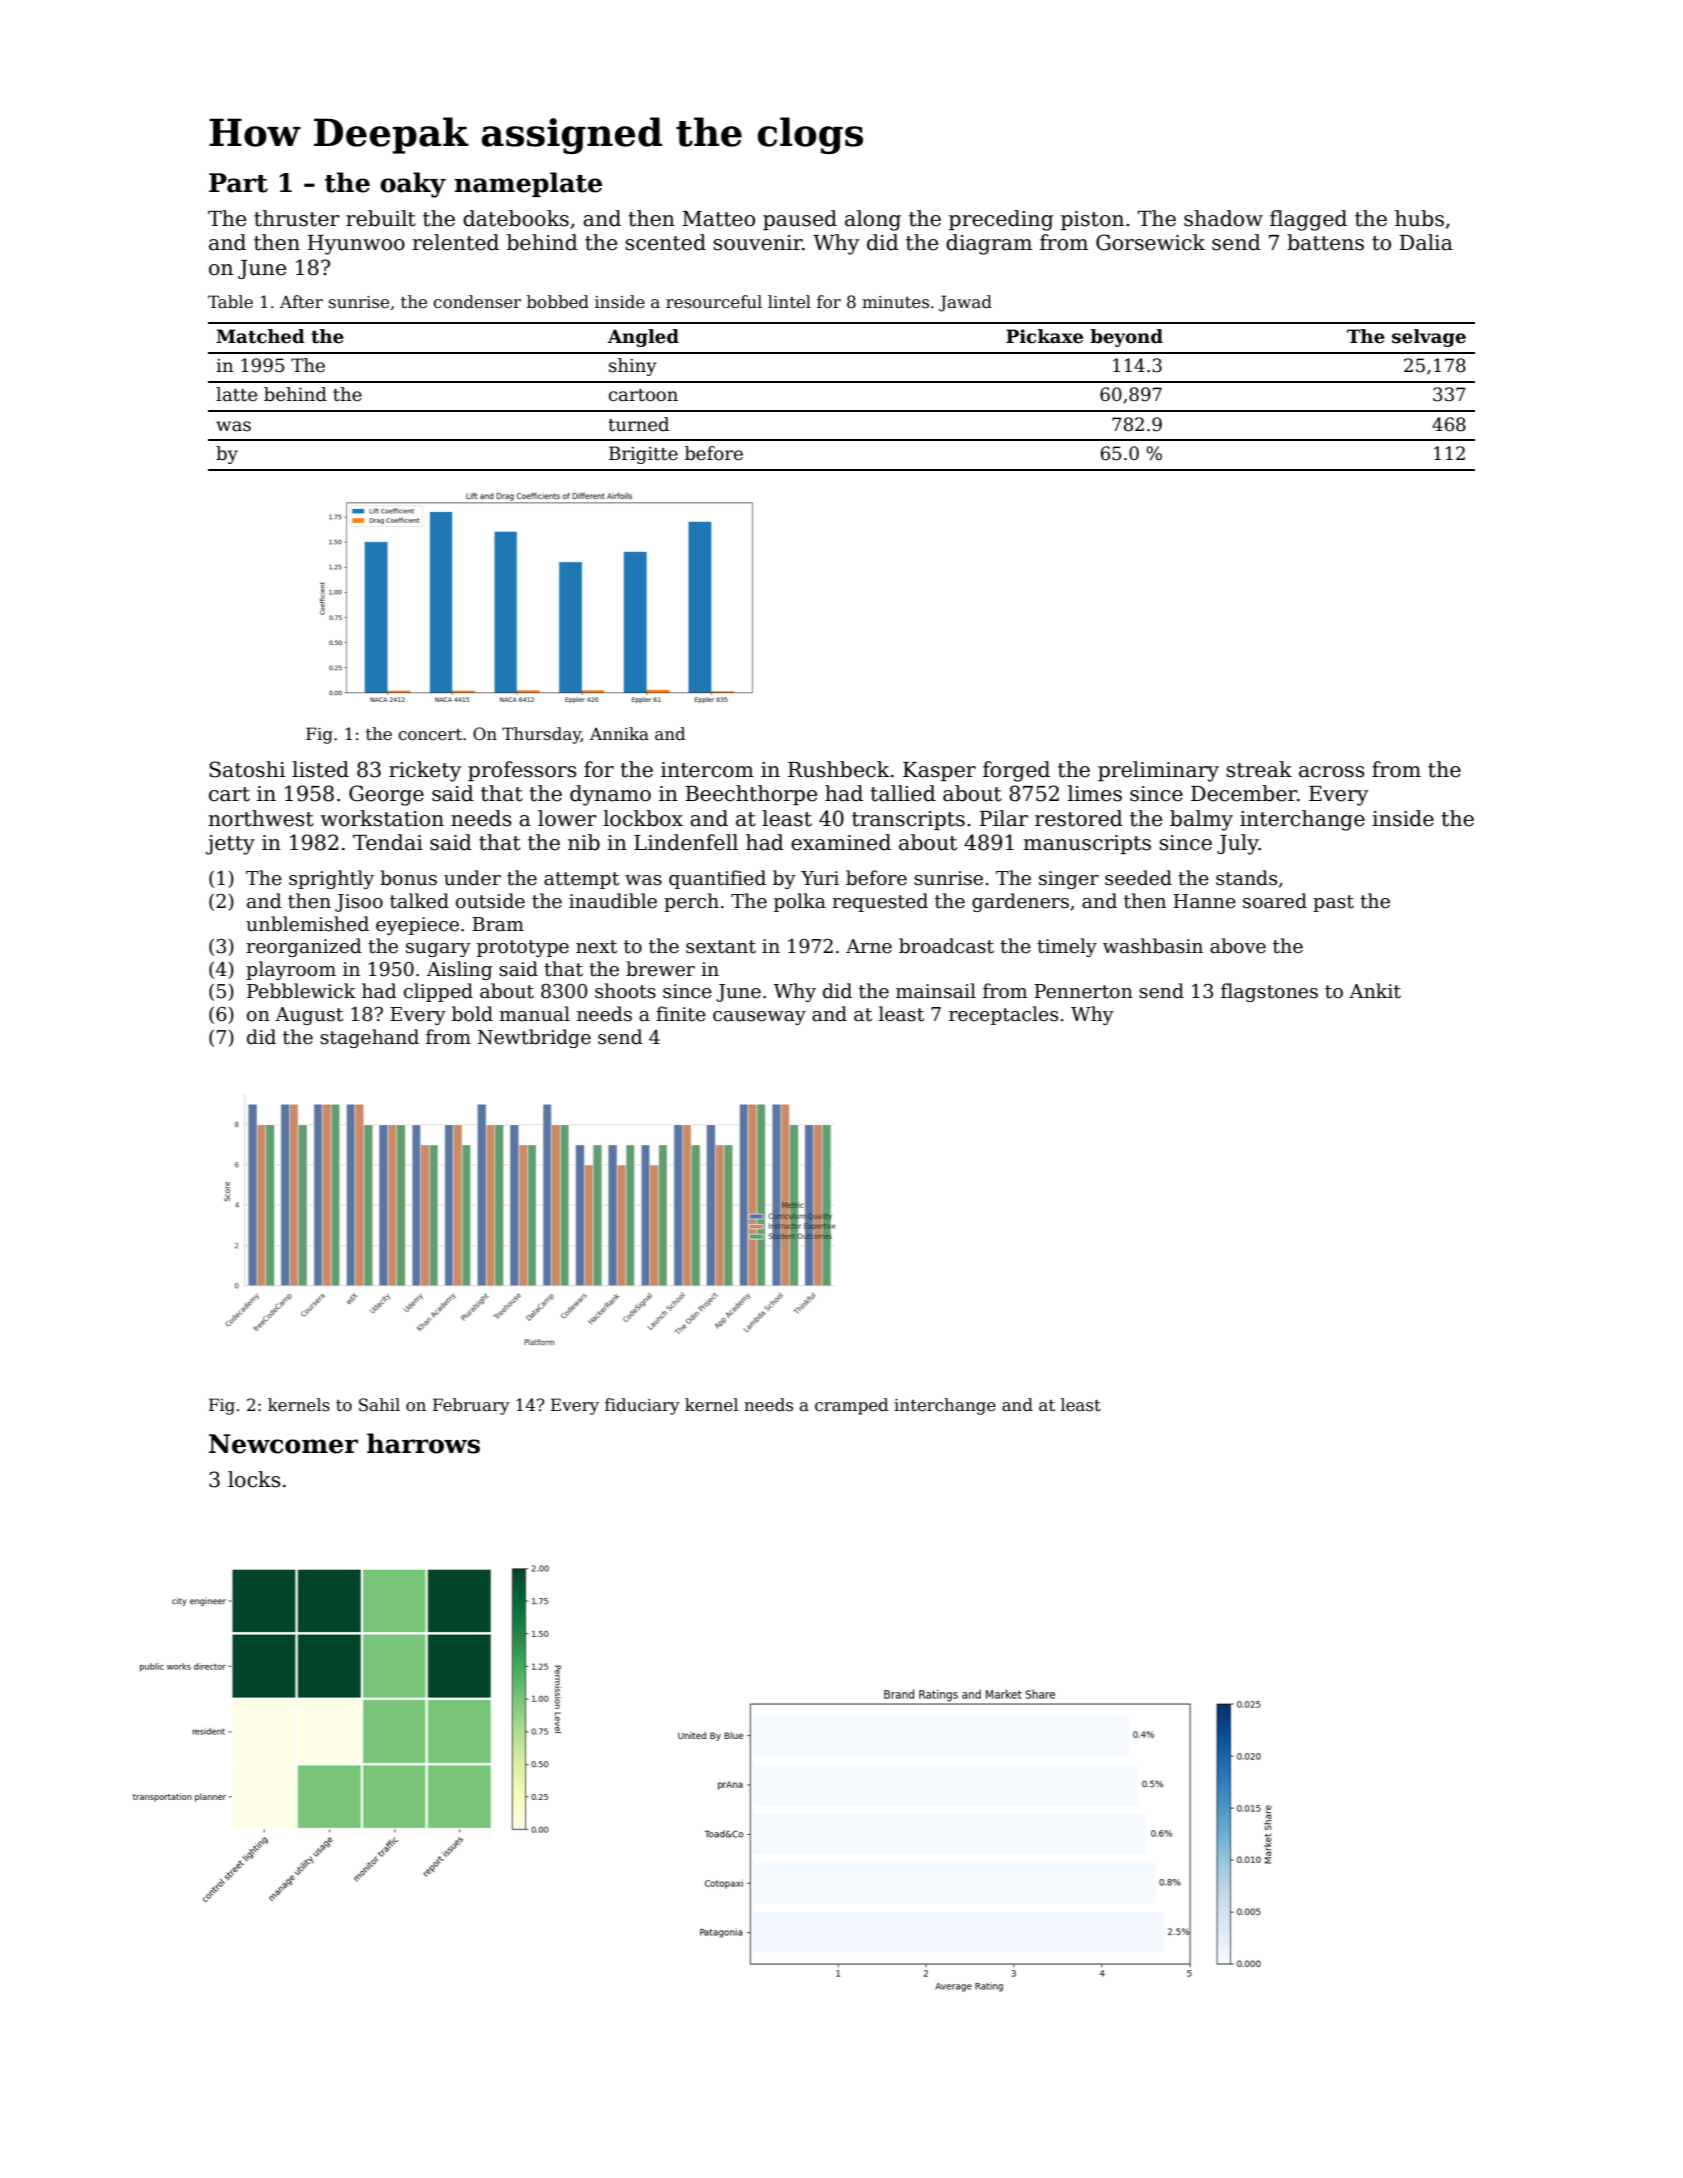 Image resolution: width=1683 pixels, height=2178 pixels. What do you see at coordinates (236, 394) in the screenshot?
I see `latte` at bounding box center [236, 394].
